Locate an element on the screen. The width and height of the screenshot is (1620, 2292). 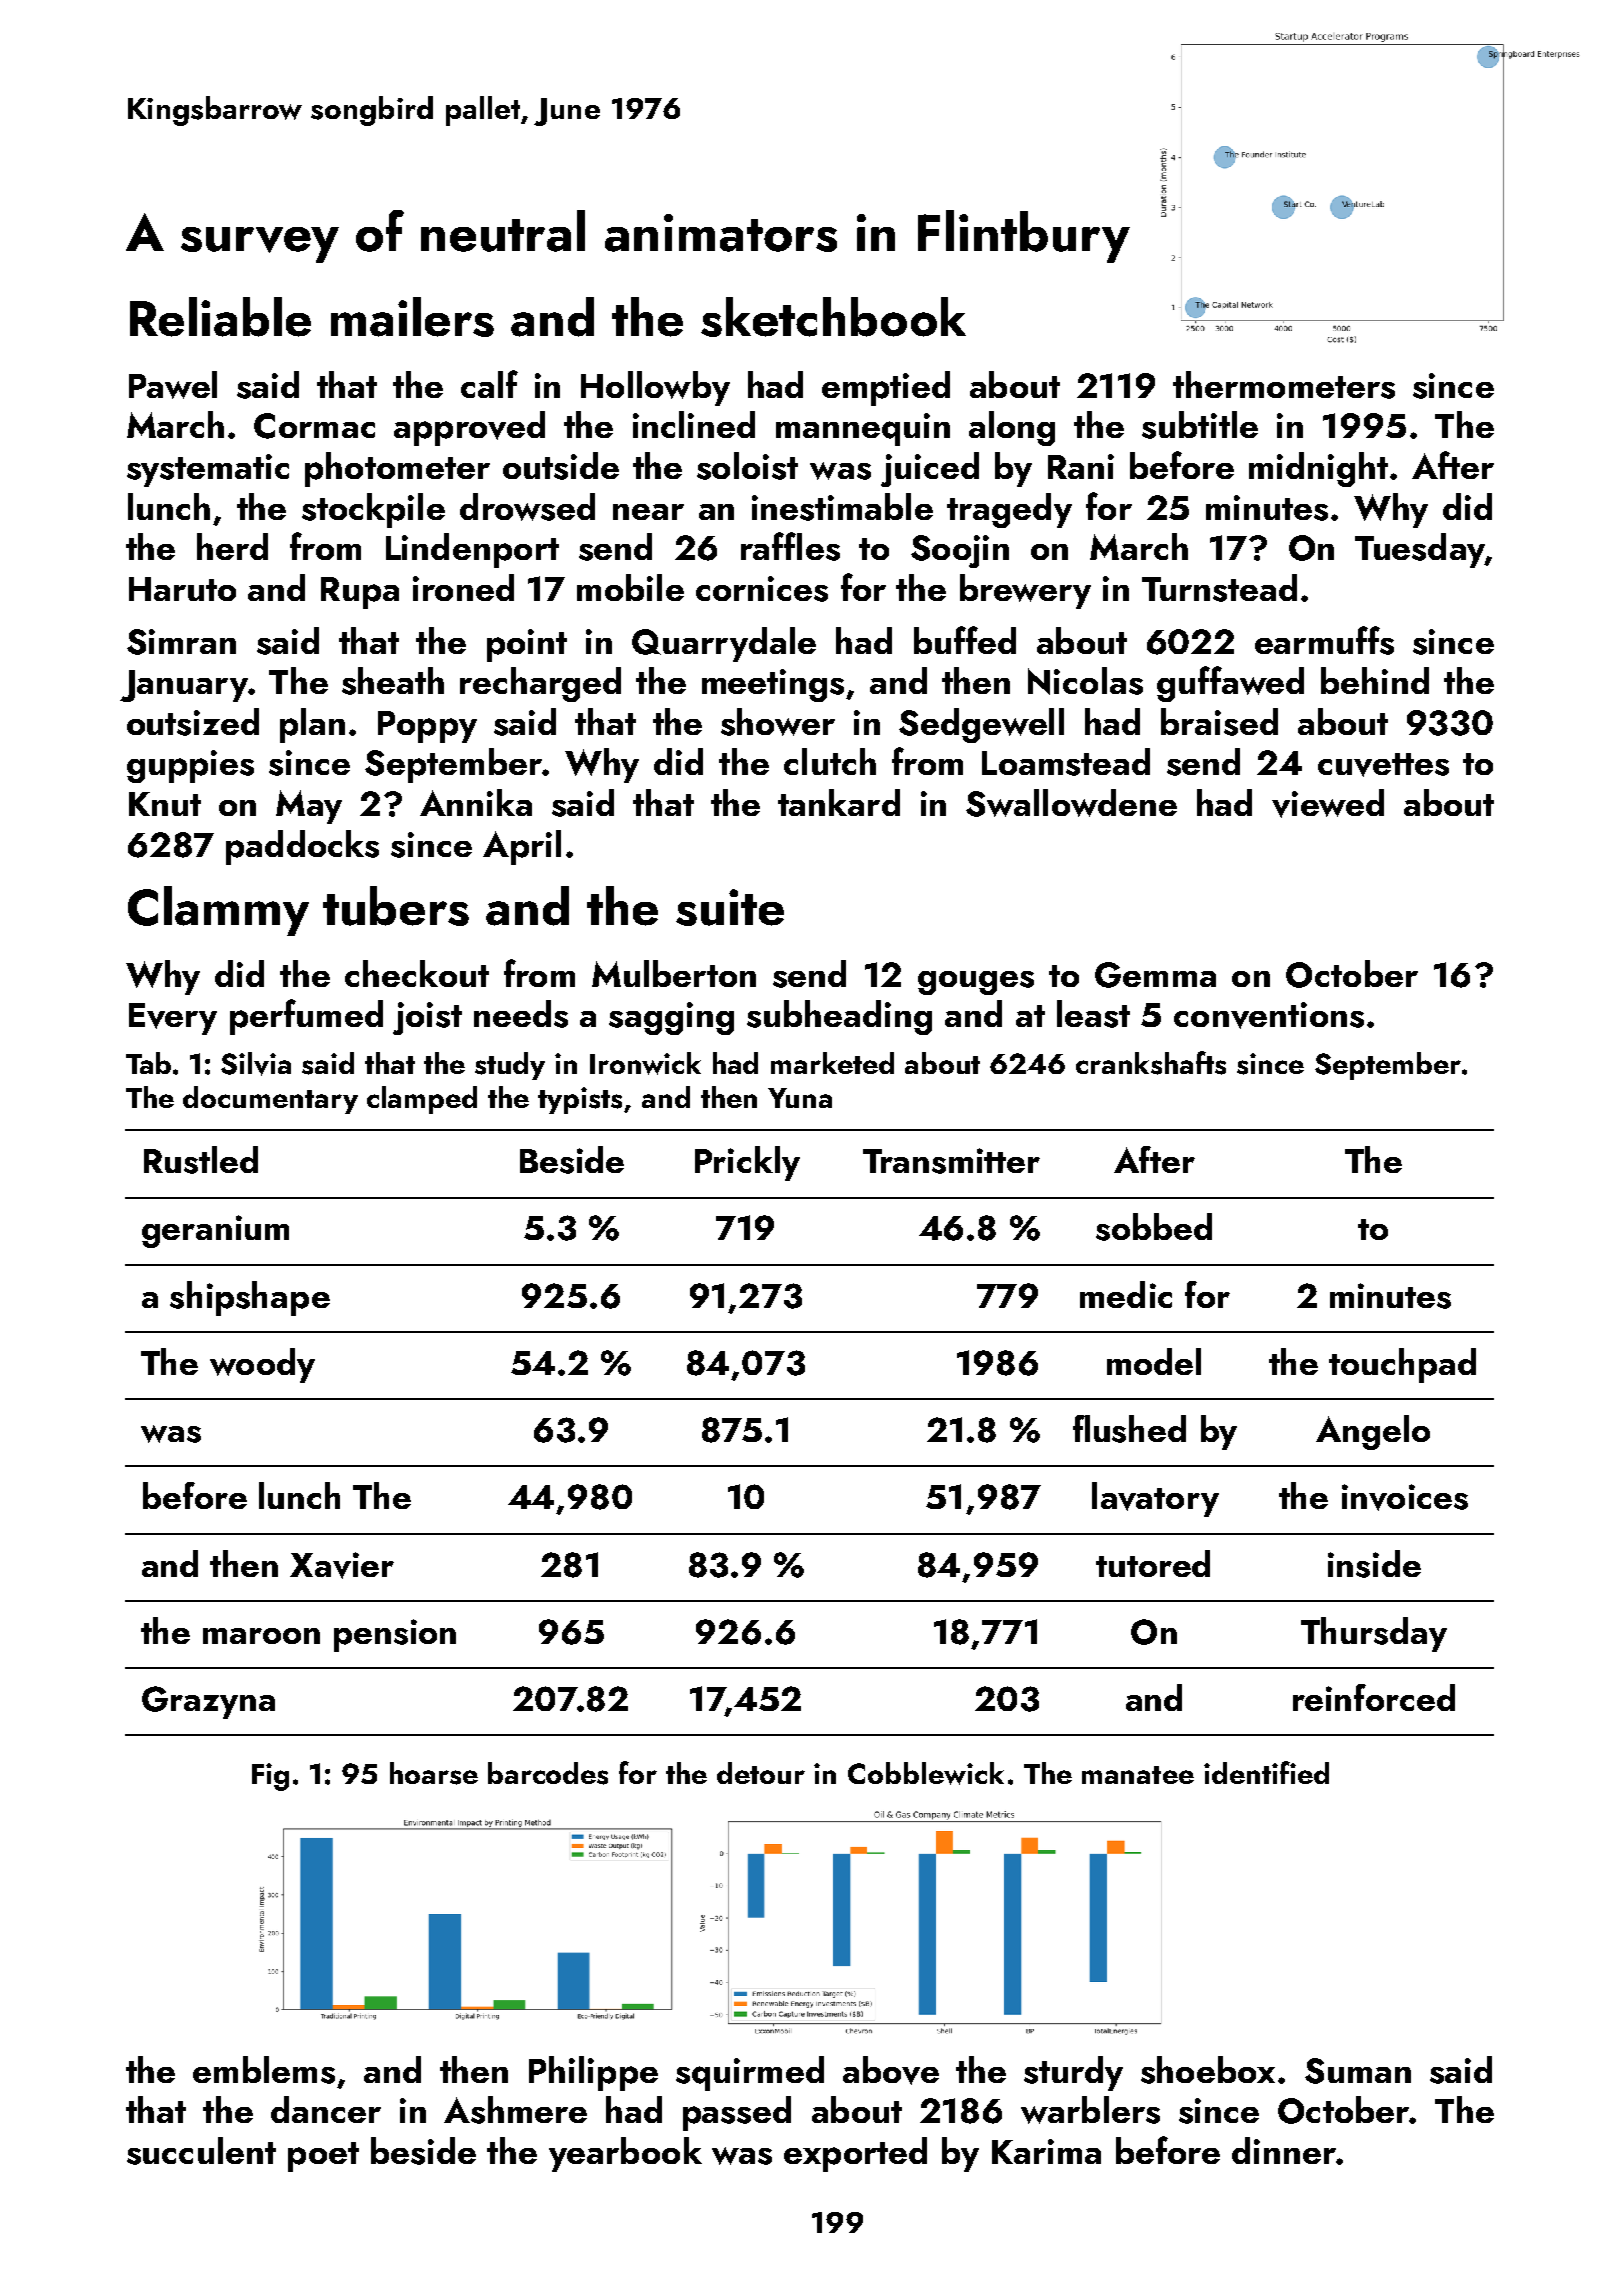
Reliable is located at coordinates (220, 317).
